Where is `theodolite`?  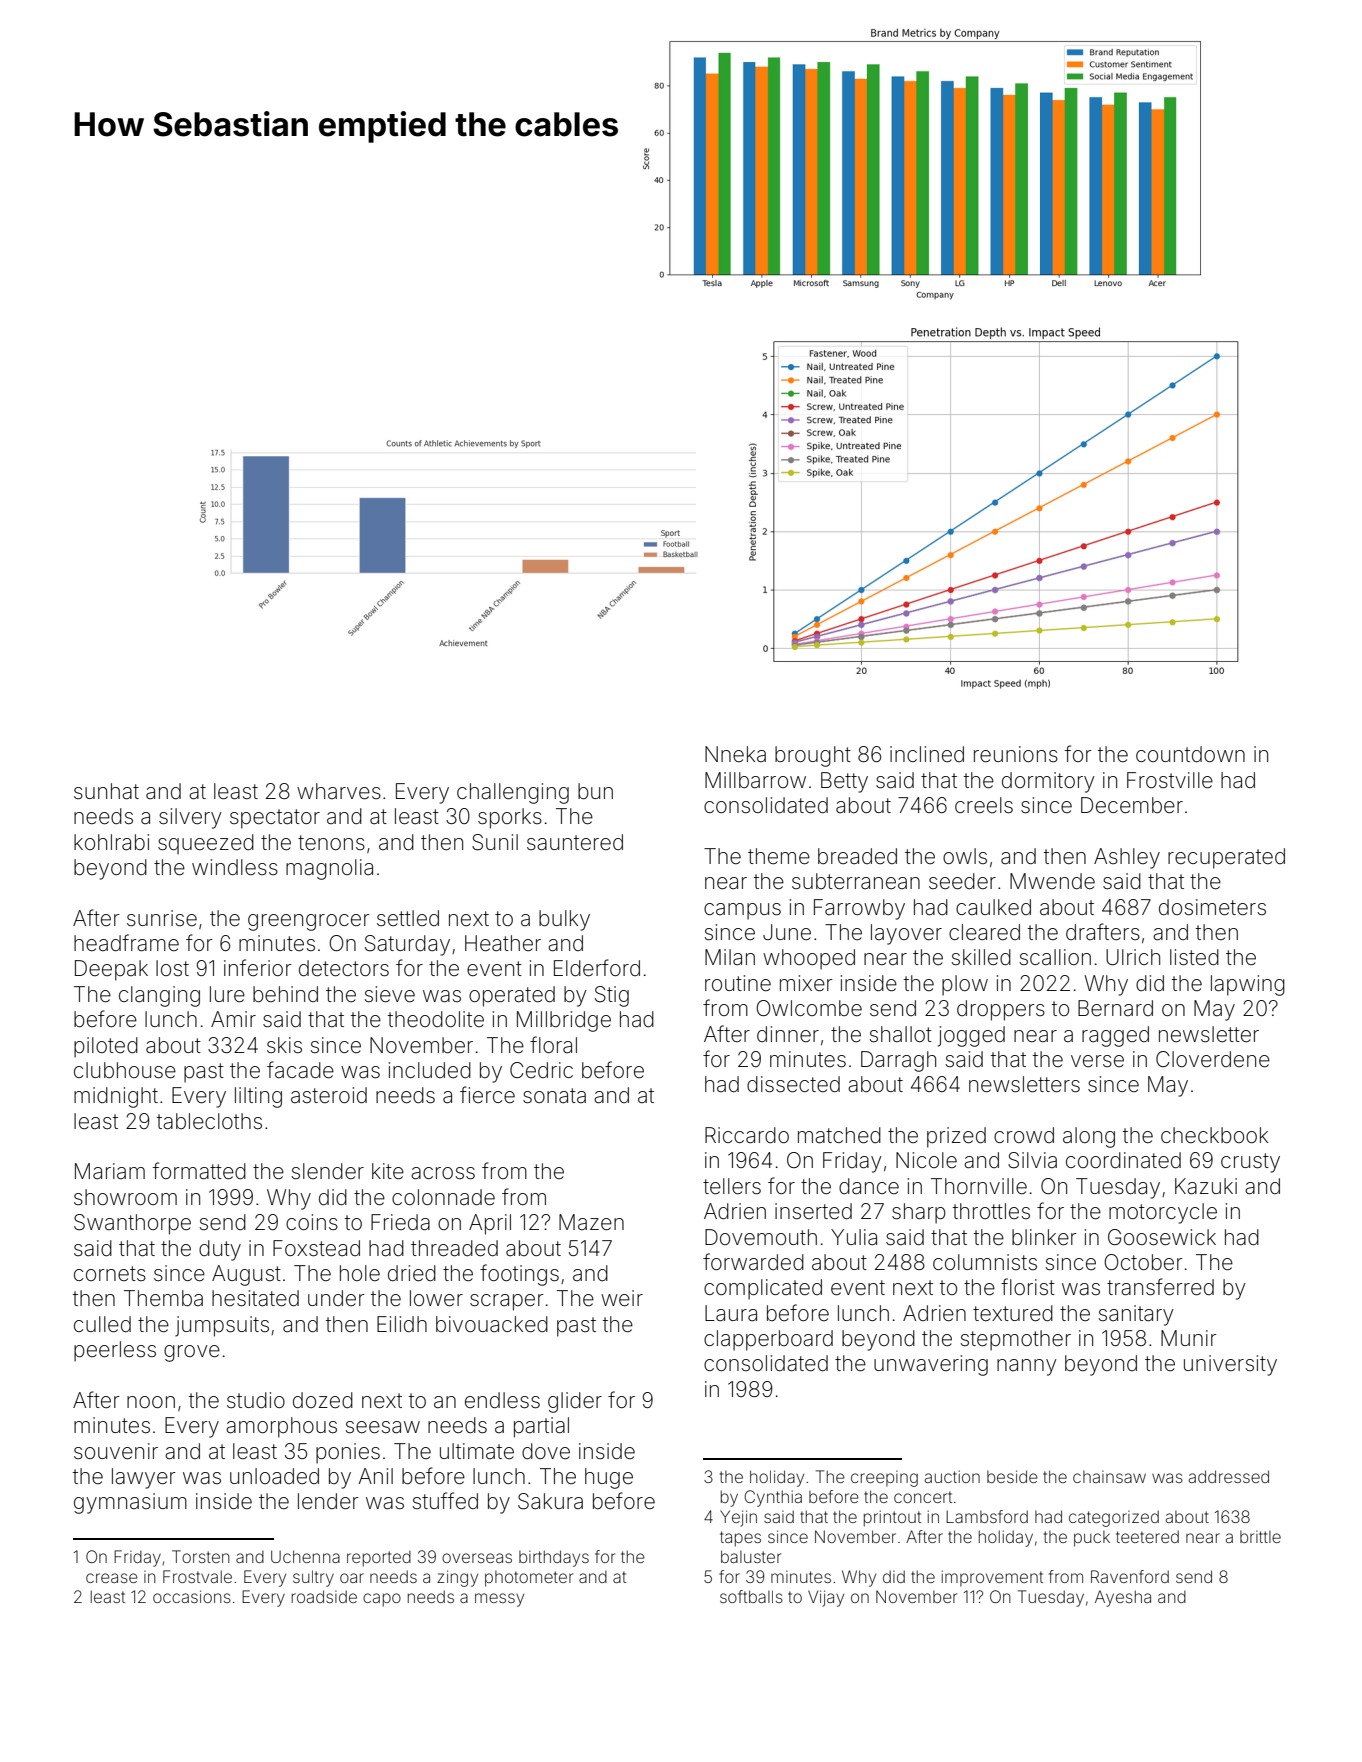
theodolite is located at coordinates (436, 1019).
